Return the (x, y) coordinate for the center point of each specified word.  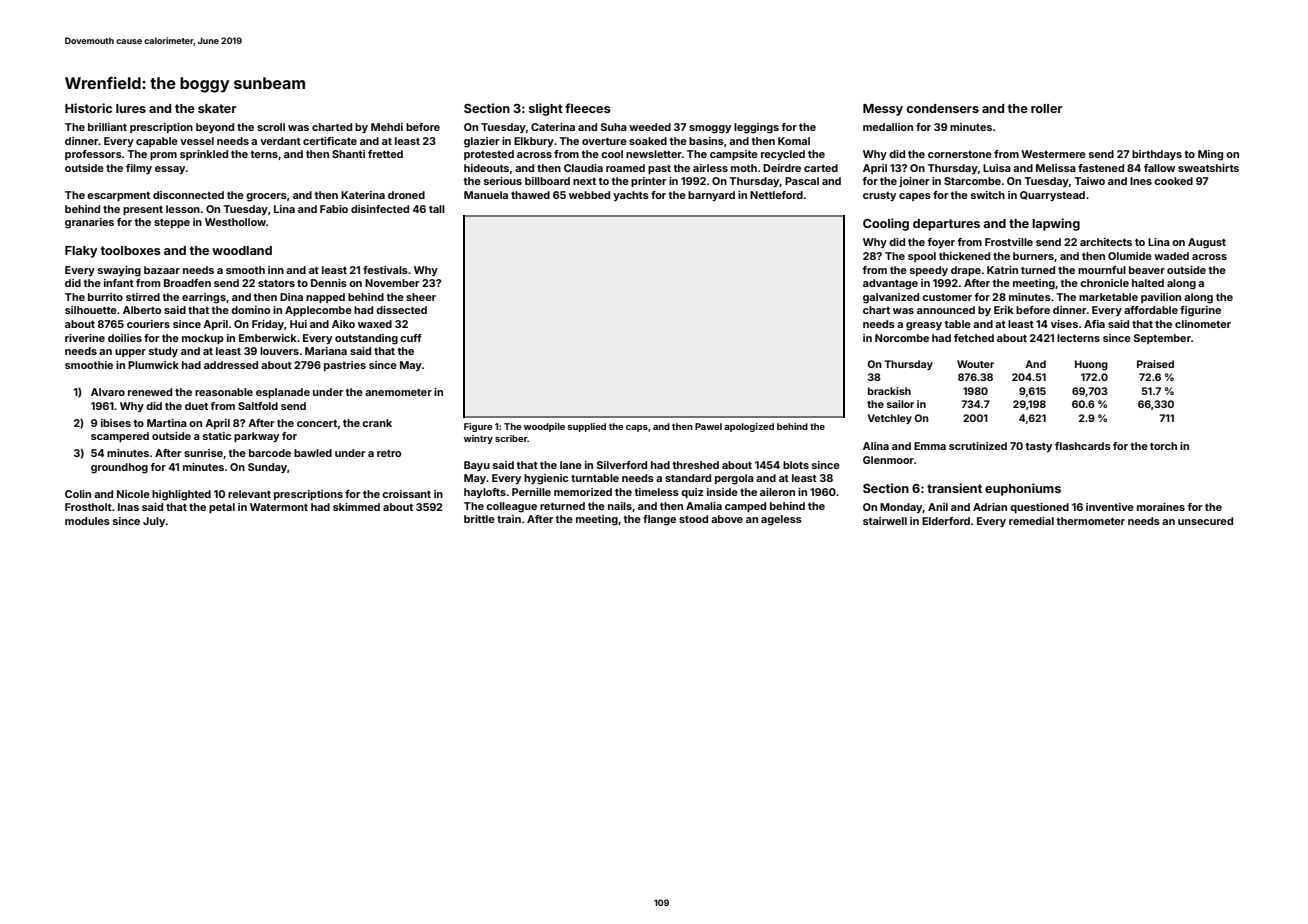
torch (1163, 446)
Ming (1210, 155)
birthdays (1157, 155)
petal (222, 508)
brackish (889, 391)
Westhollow (235, 222)
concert (317, 423)
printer (648, 182)
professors (93, 155)
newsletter (654, 154)
